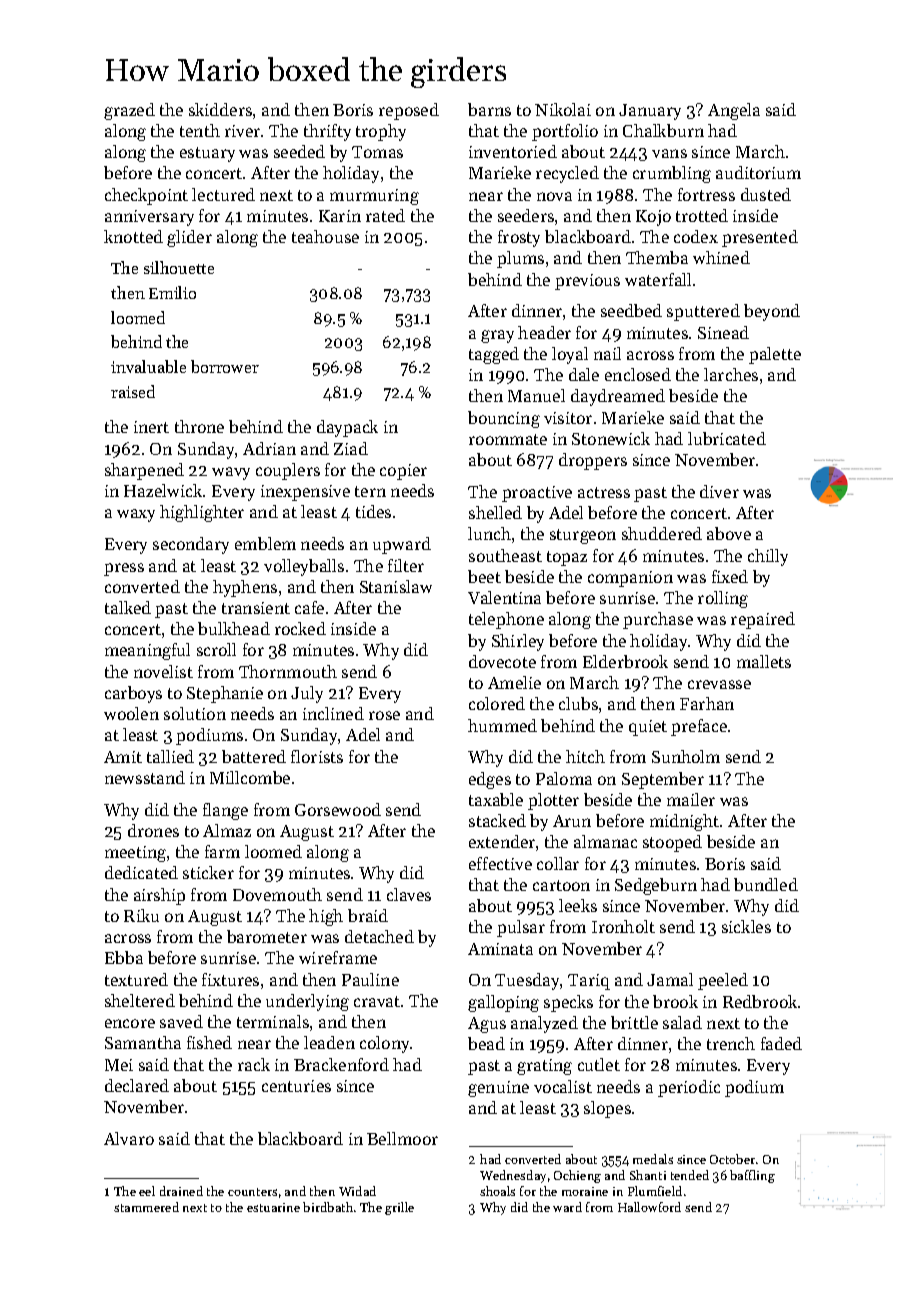 The width and height of the screenshot is (908, 1316). Describe the element at coordinates (618, 397) in the screenshot. I see `daydreamed` at that location.
